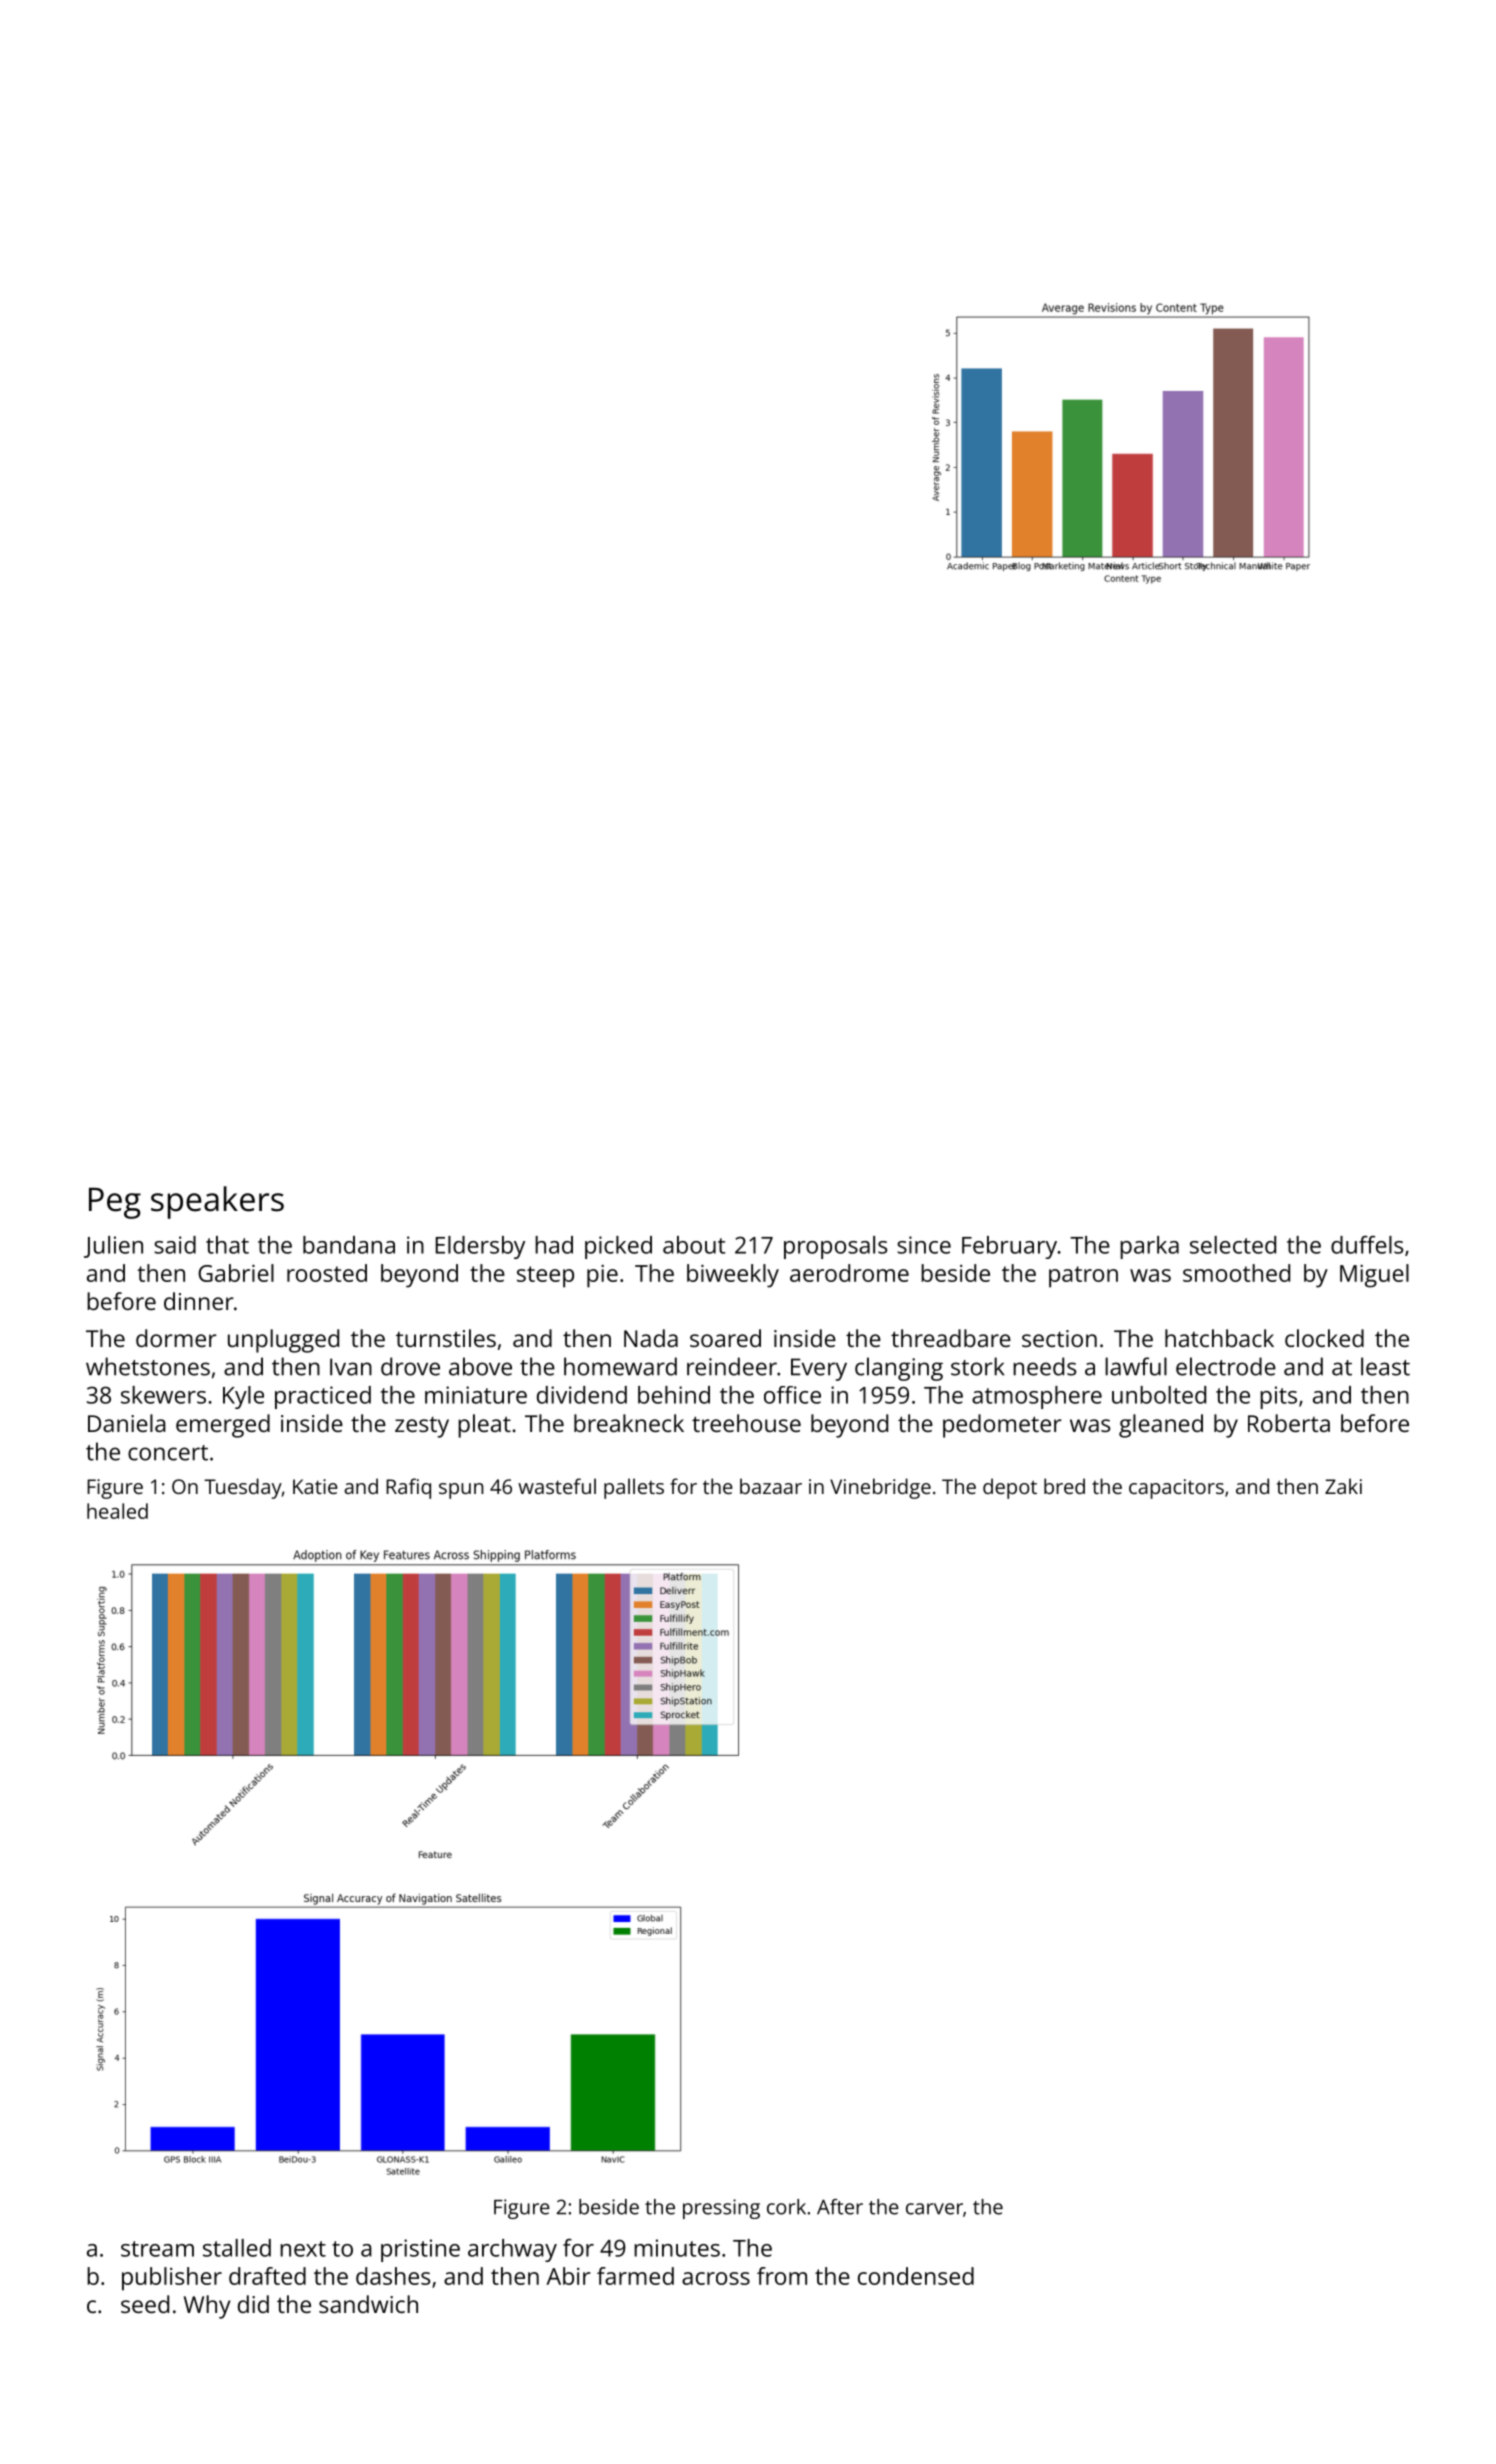 This screenshot has width=1496, height=2464. I want to click on After, so click(840, 2207).
